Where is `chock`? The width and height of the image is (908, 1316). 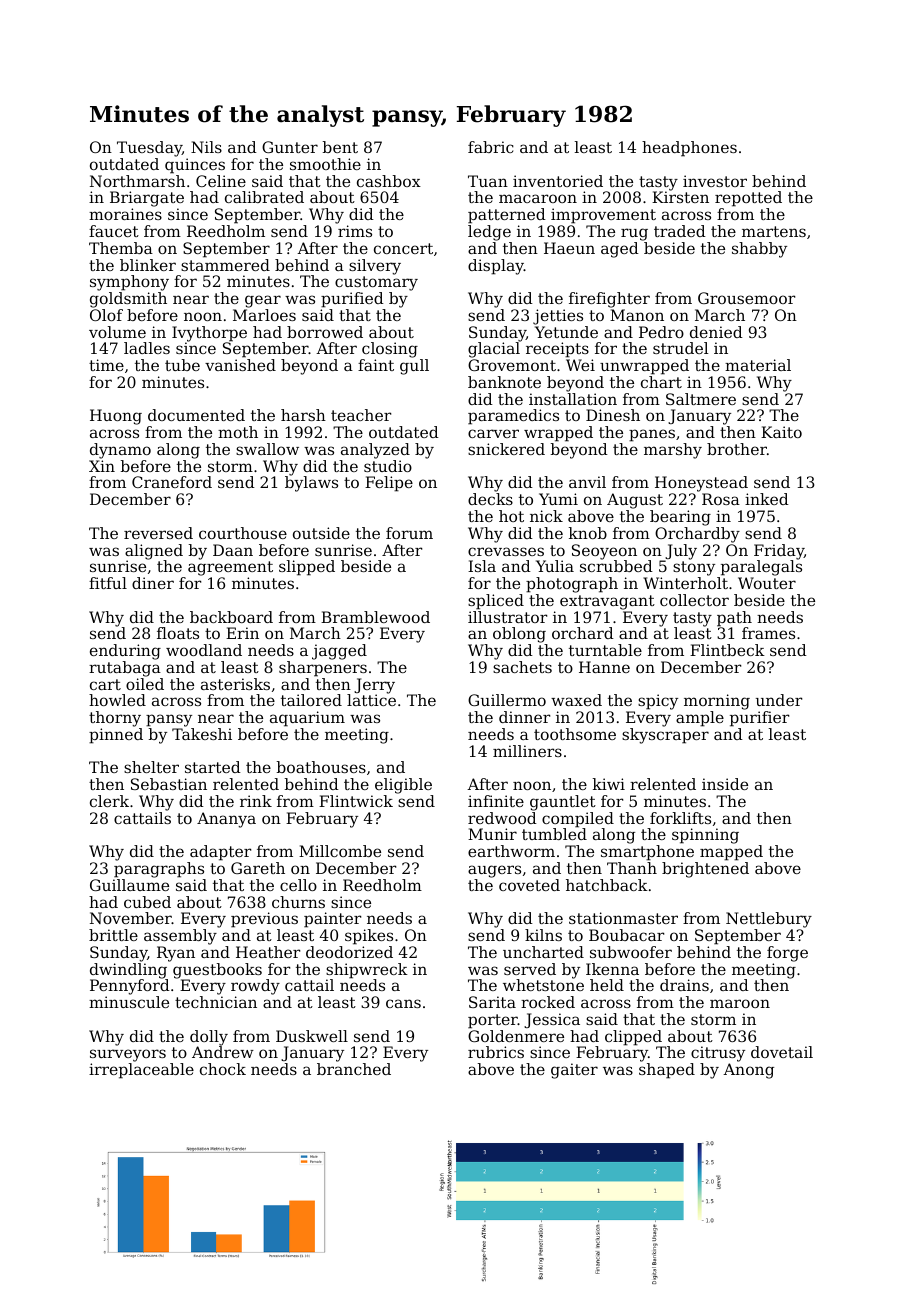 chock is located at coordinates (223, 1069).
